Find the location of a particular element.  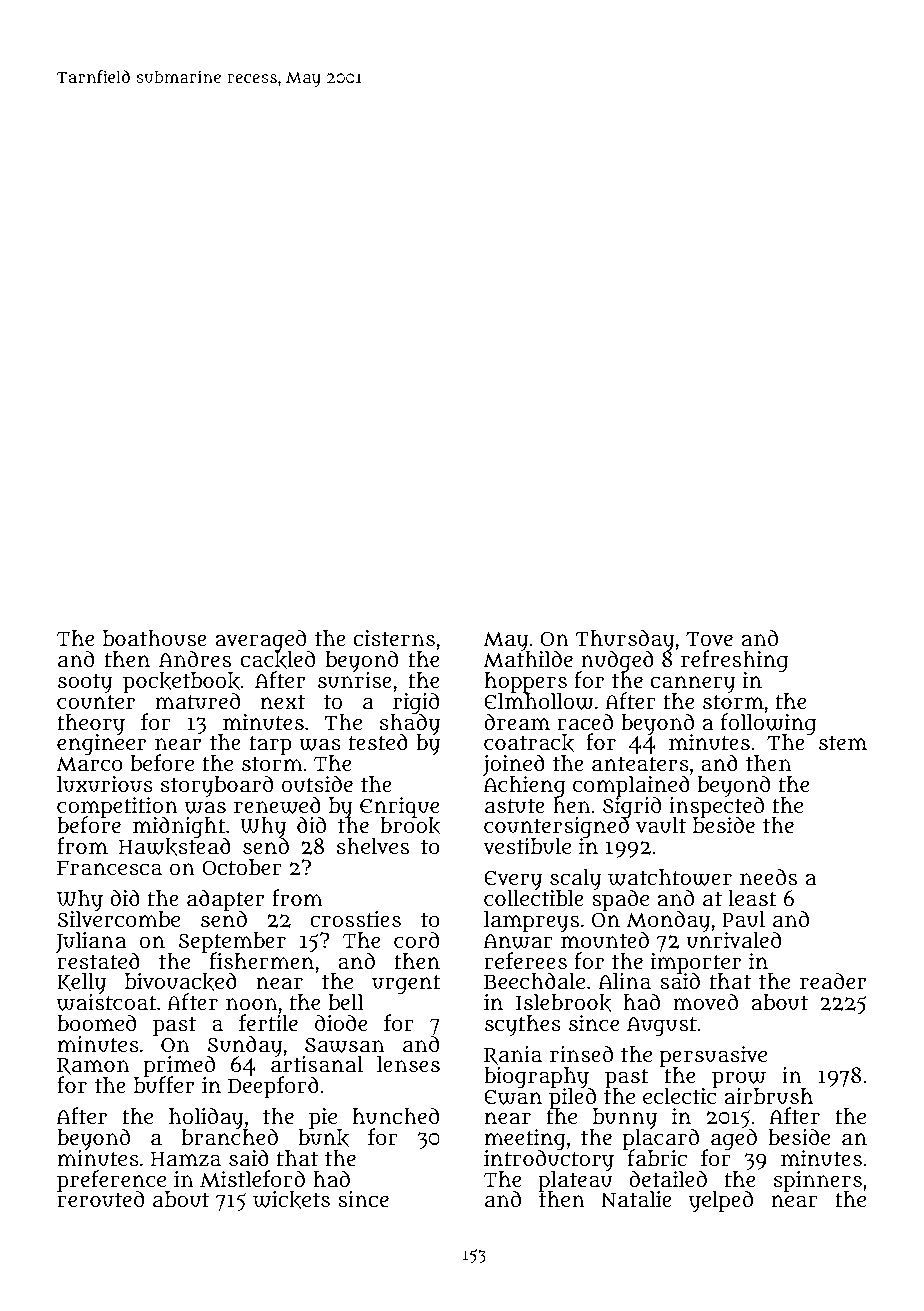

stem is located at coordinates (843, 743).
